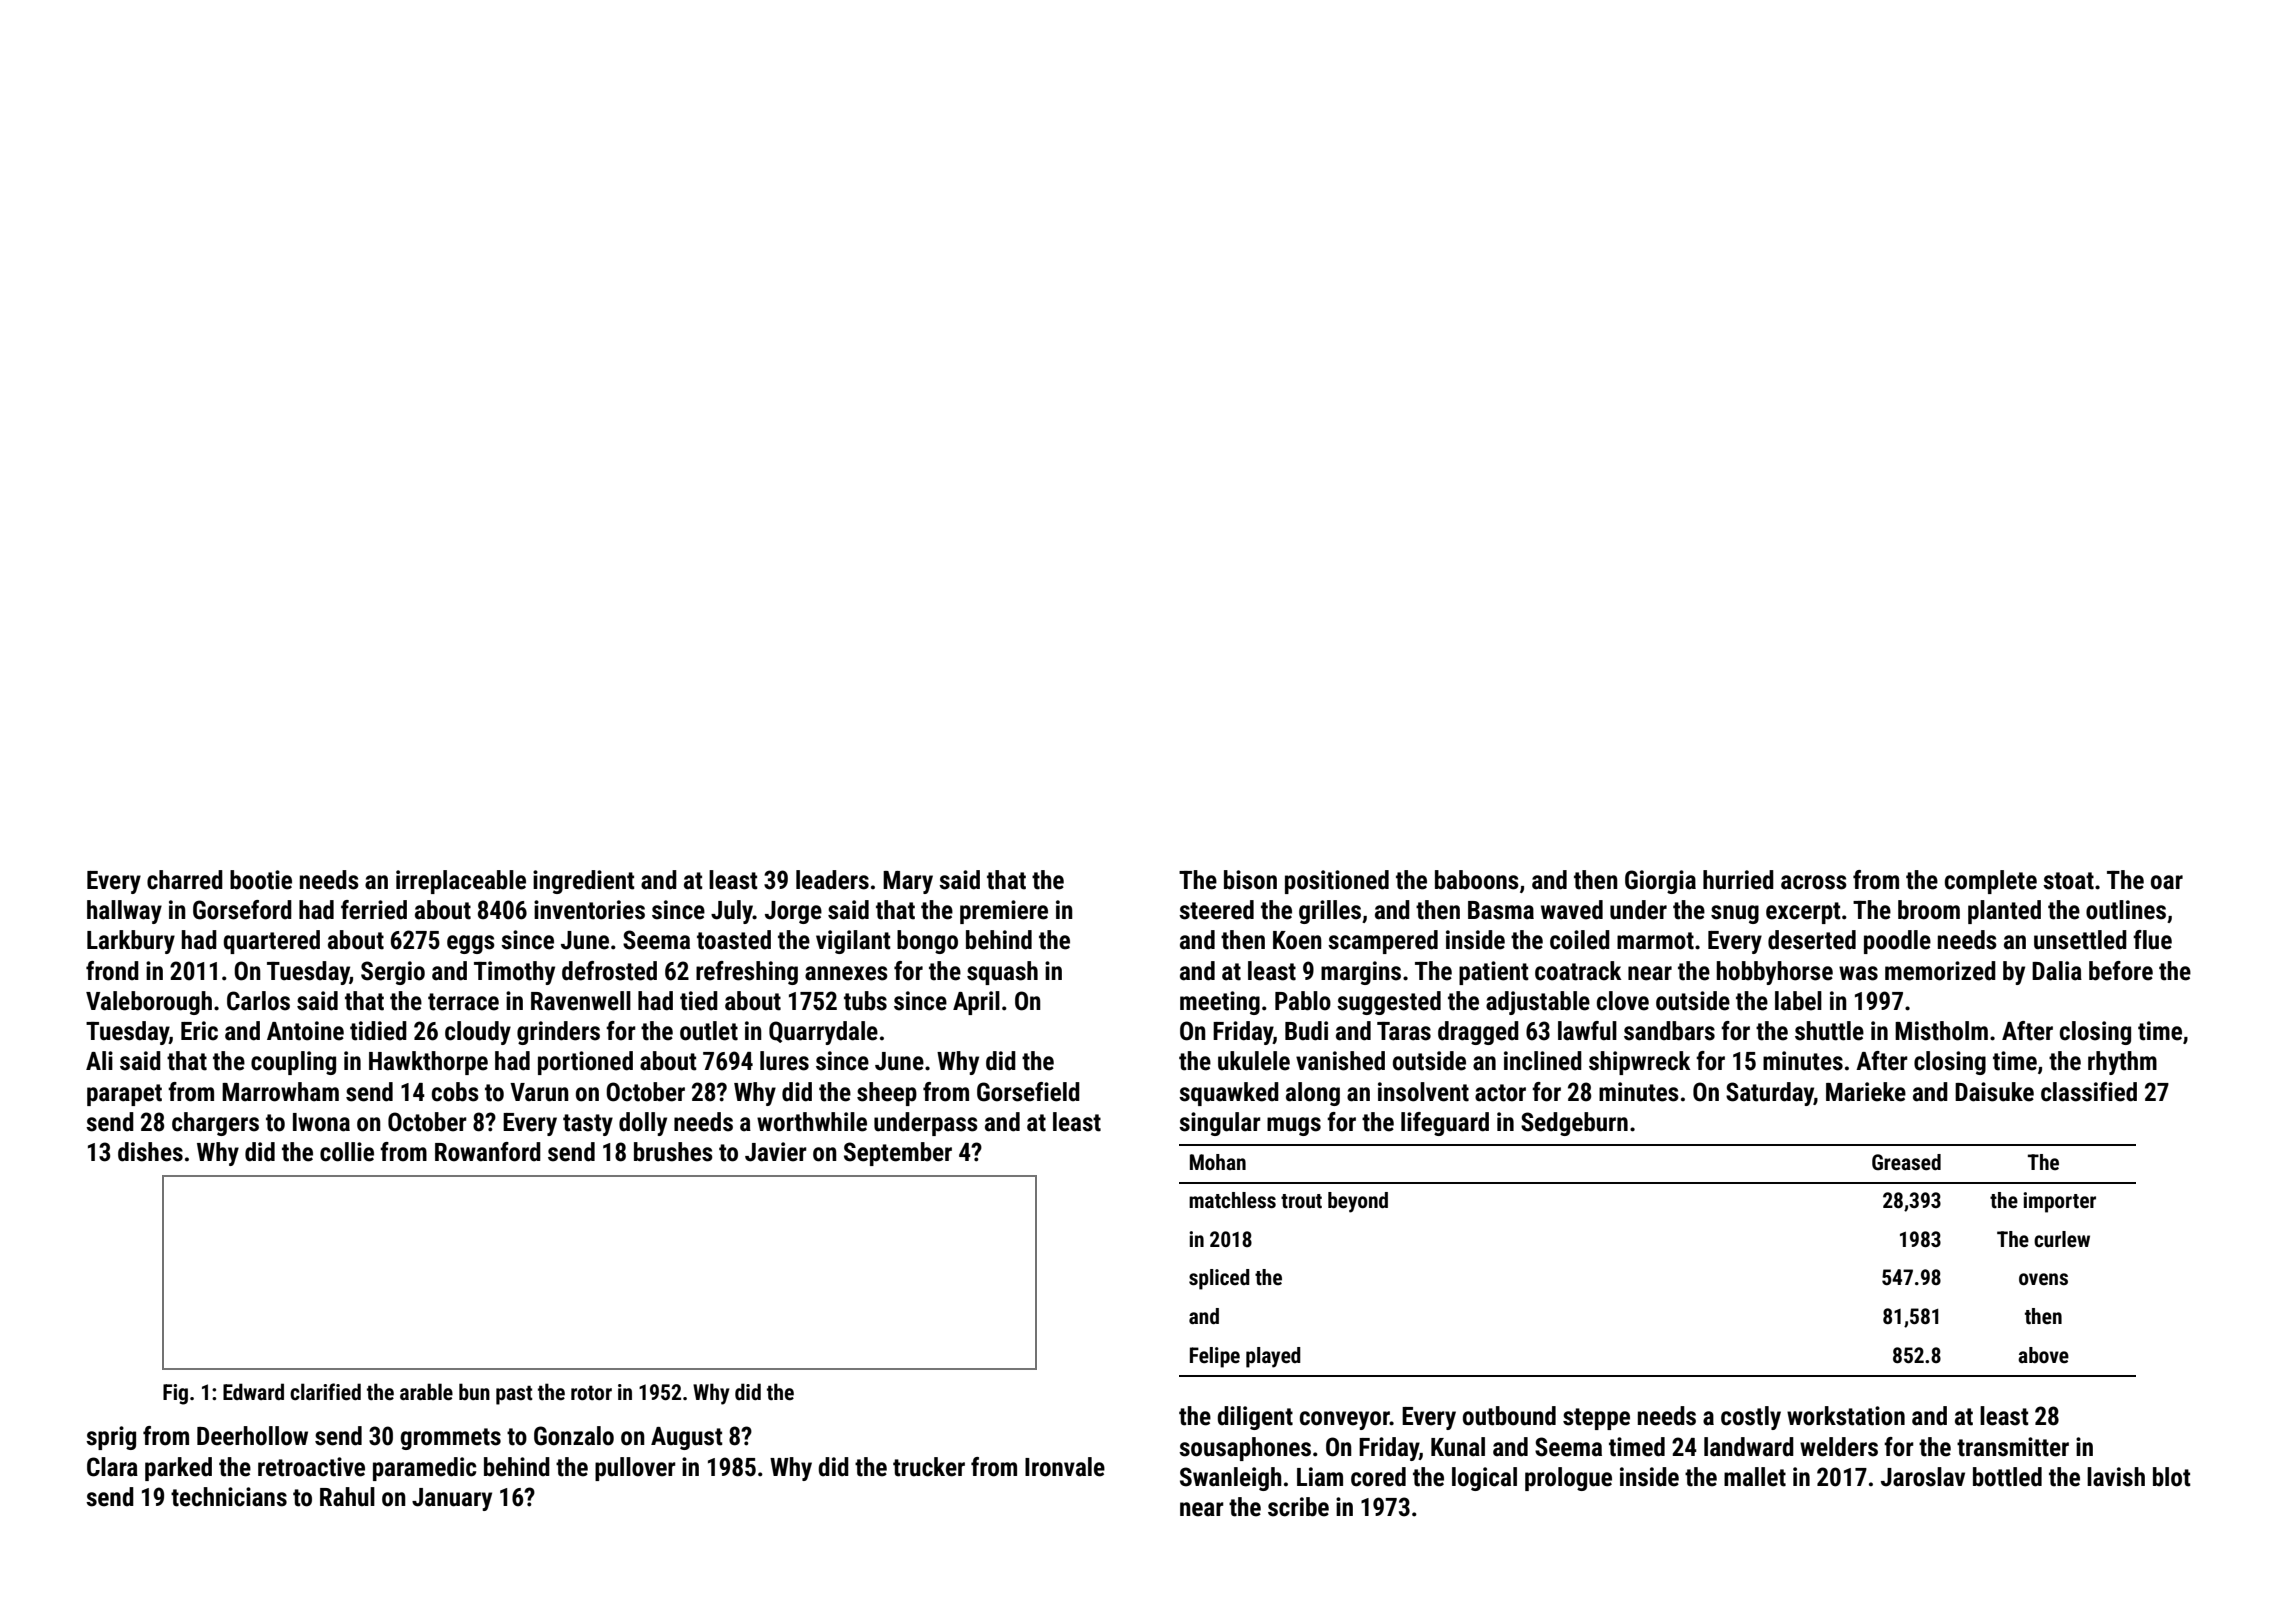  What do you see at coordinates (793, 912) in the screenshot?
I see `Jorge` at bounding box center [793, 912].
